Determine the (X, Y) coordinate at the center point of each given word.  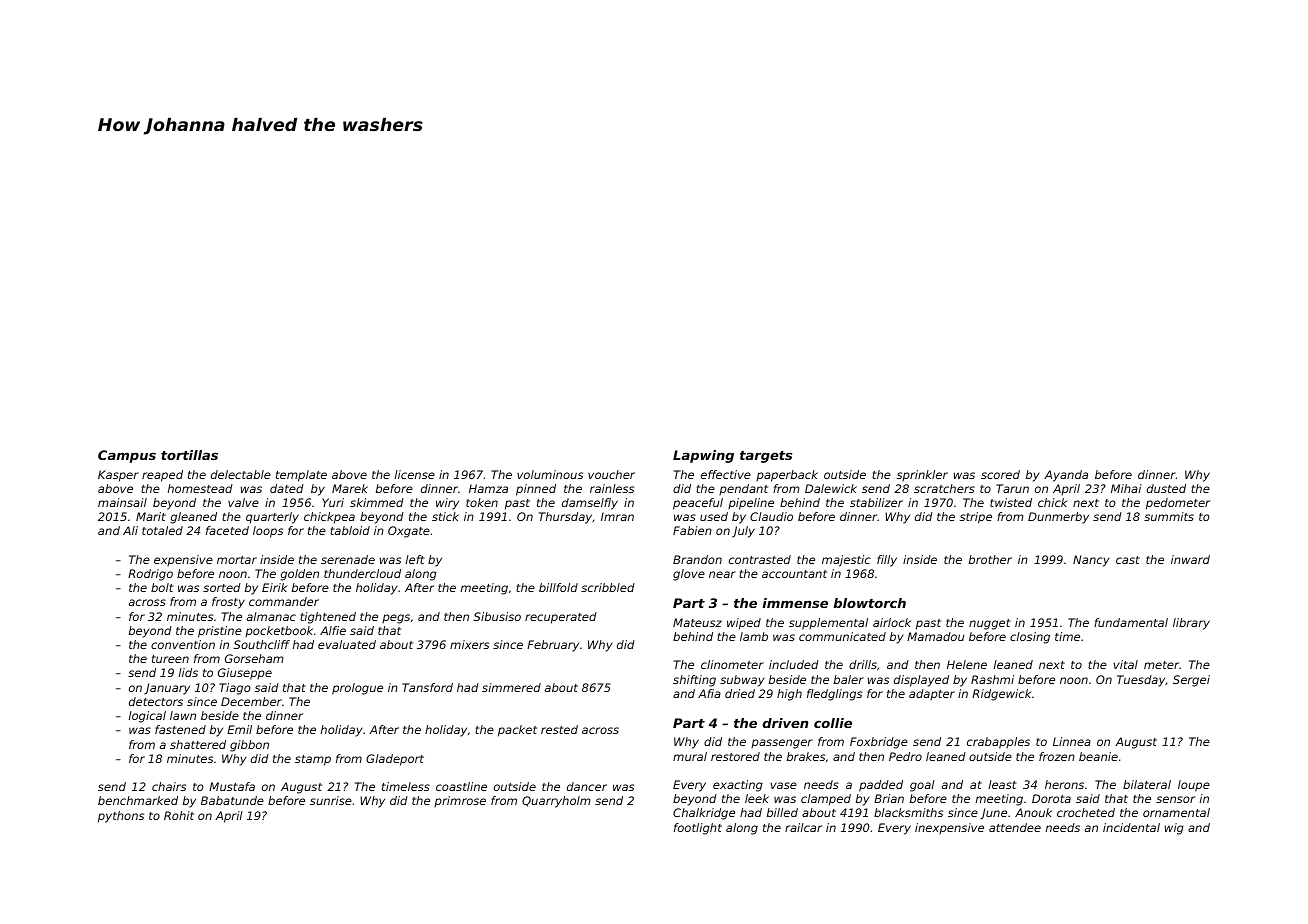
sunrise (331, 800)
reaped (162, 476)
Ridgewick (1001, 695)
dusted (1166, 488)
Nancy (1091, 561)
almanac (271, 616)
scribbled (608, 587)
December (251, 701)
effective (726, 474)
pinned (536, 490)
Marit (151, 516)
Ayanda (1066, 476)
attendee (1015, 827)
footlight (698, 829)
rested (559, 729)
